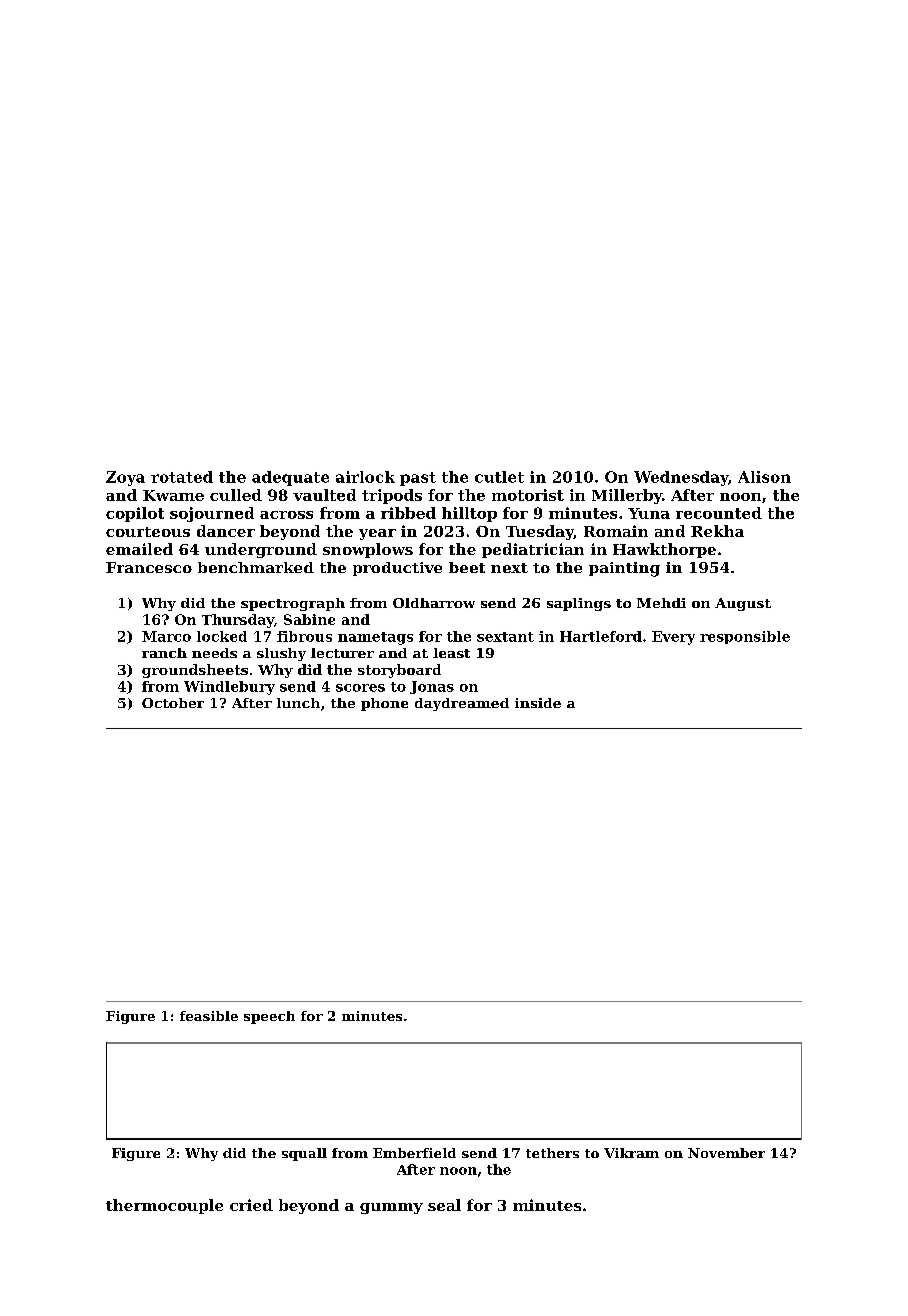  Describe the element at coordinates (397, 569) in the screenshot. I see `productive` at that location.
